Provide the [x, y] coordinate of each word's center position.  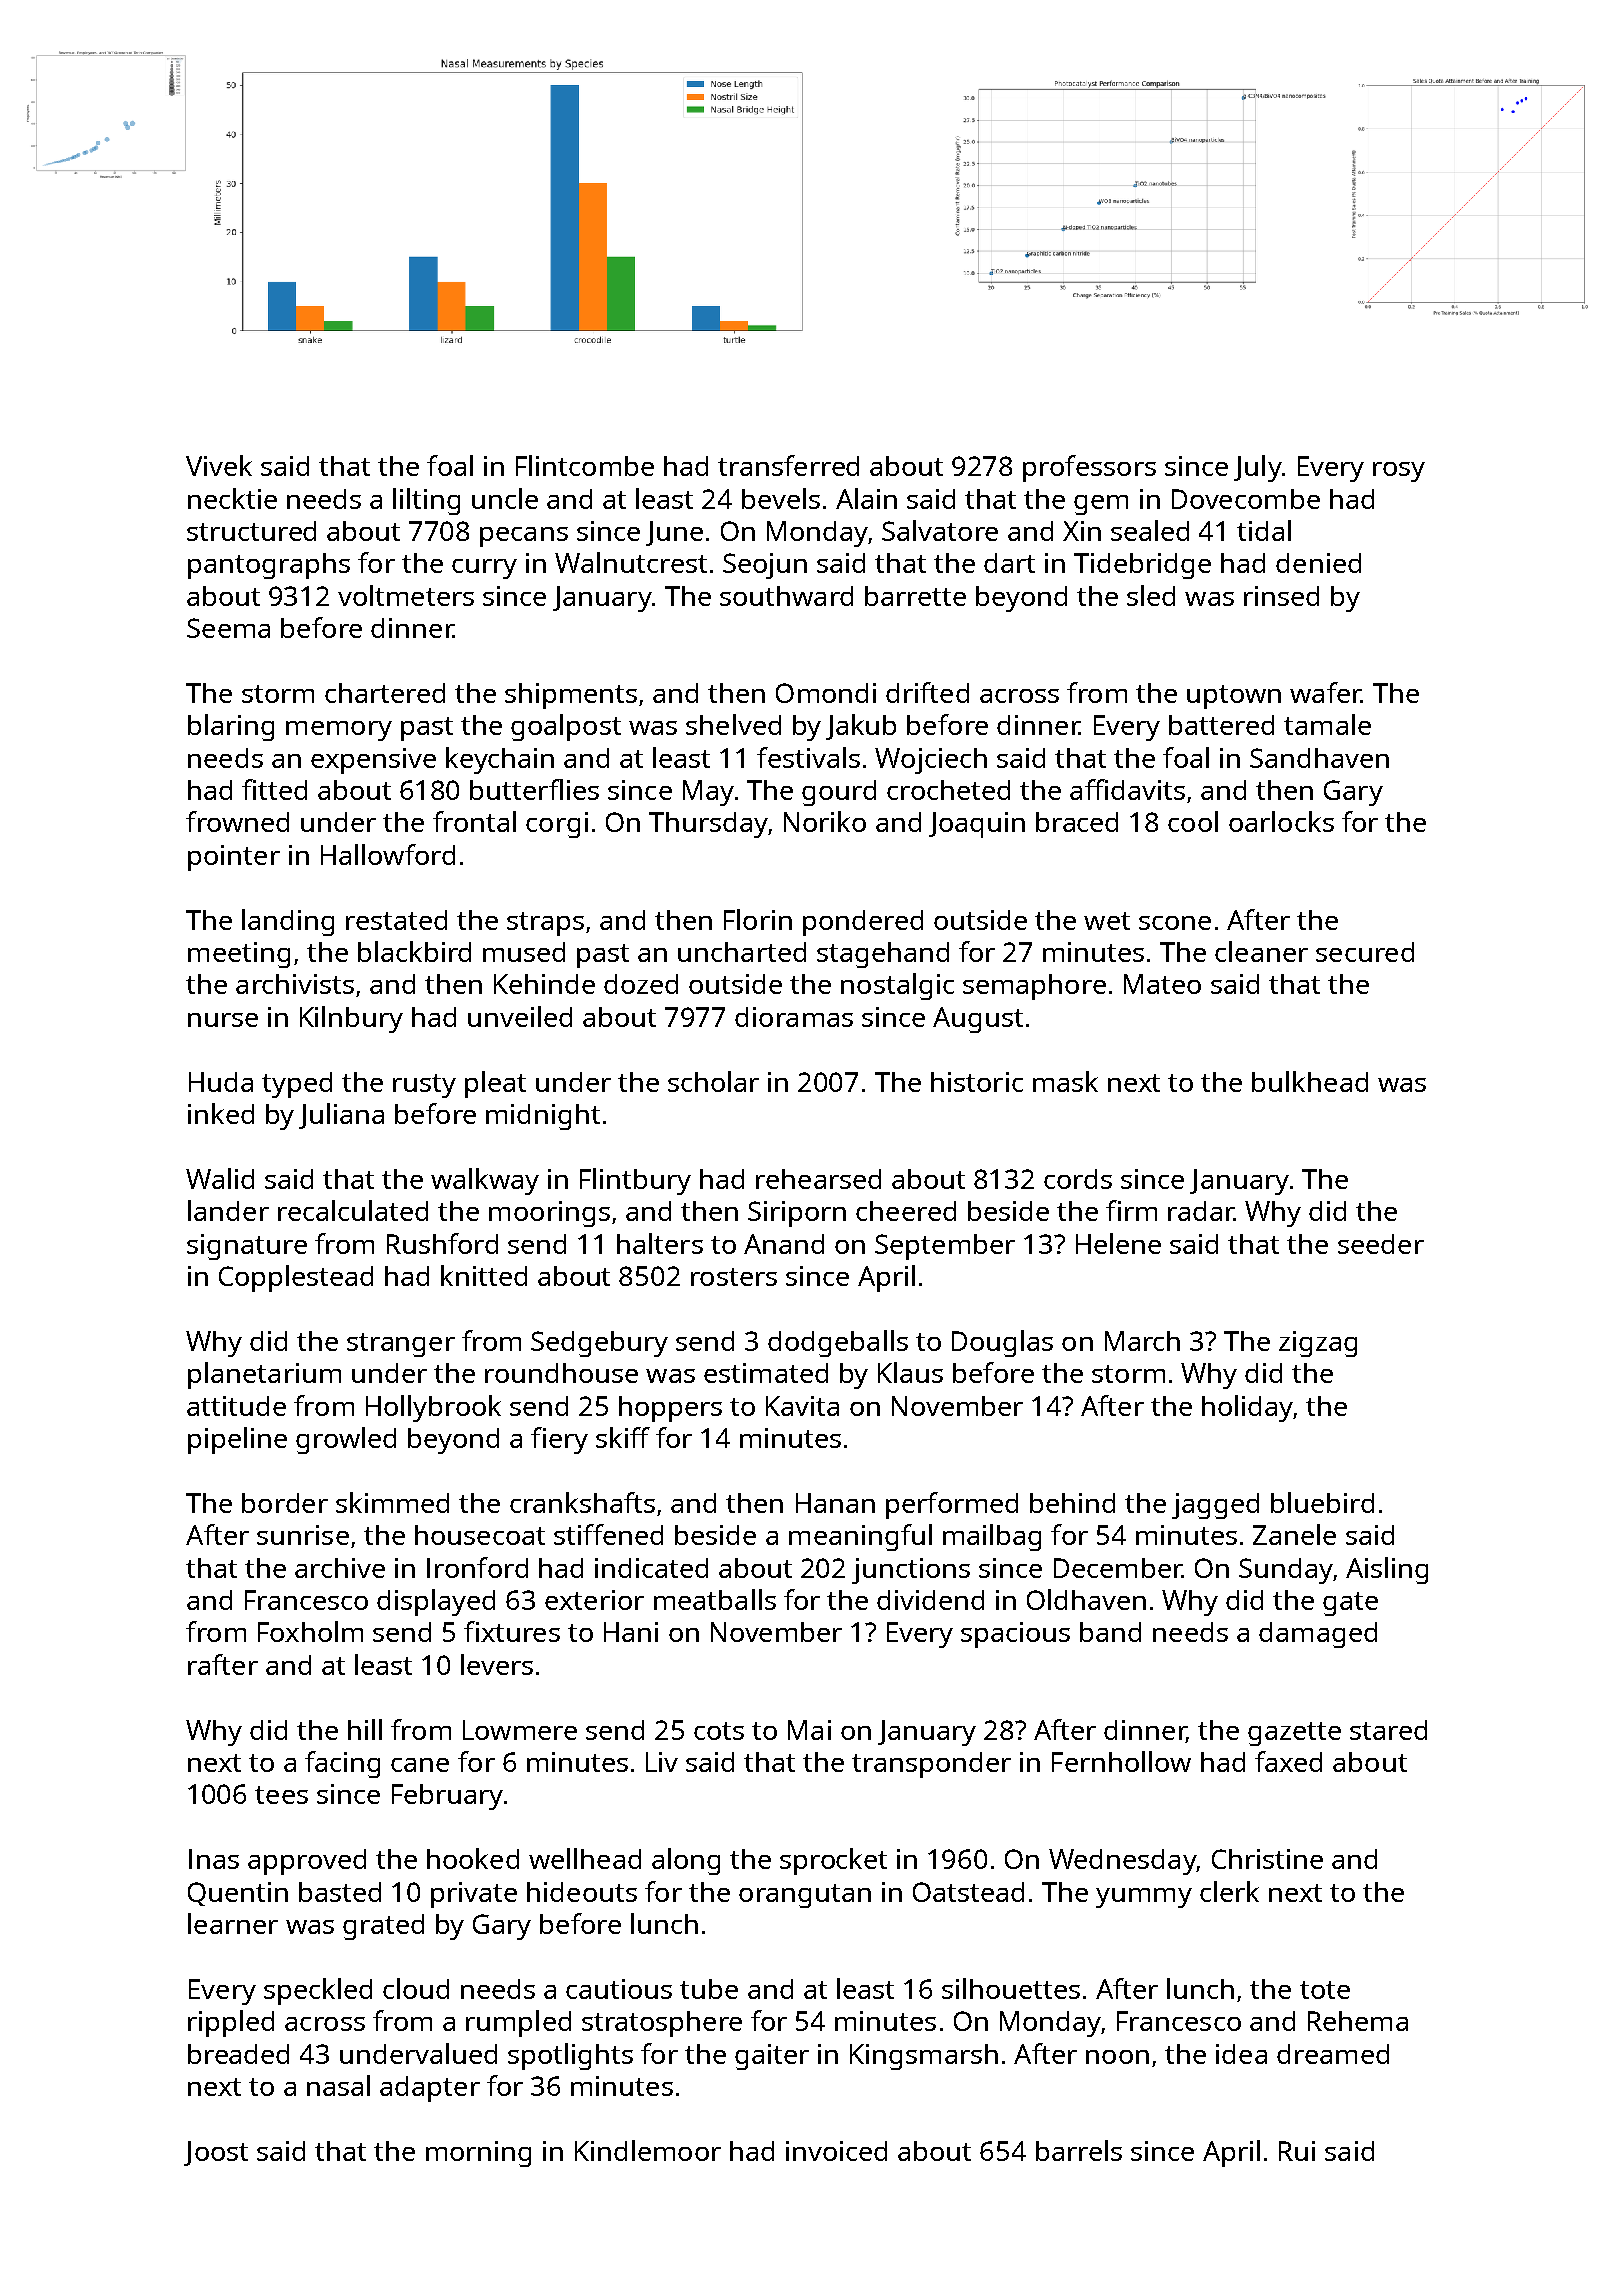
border [285, 1503]
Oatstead [968, 1892]
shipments [571, 696]
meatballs [715, 1599]
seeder [1381, 1244]
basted [340, 1892]
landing [288, 922]
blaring [231, 727]
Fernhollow [1121, 1761]
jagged [1215, 1506]
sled [1151, 595]
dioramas [794, 1017]
